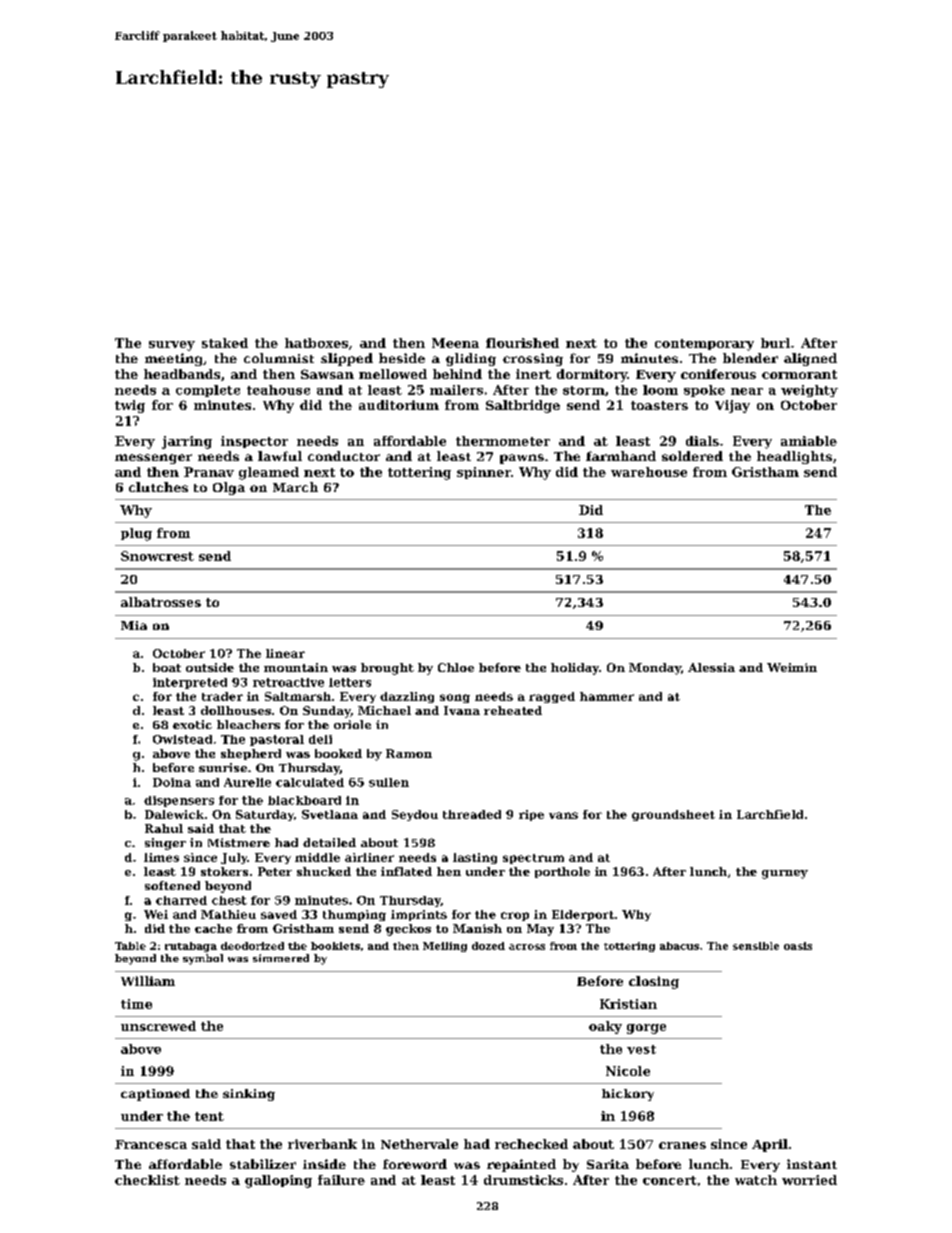  What do you see at coordinates (704, 345) in the screenshot?
I see `contemporary` at bounding box center [704, 345].
